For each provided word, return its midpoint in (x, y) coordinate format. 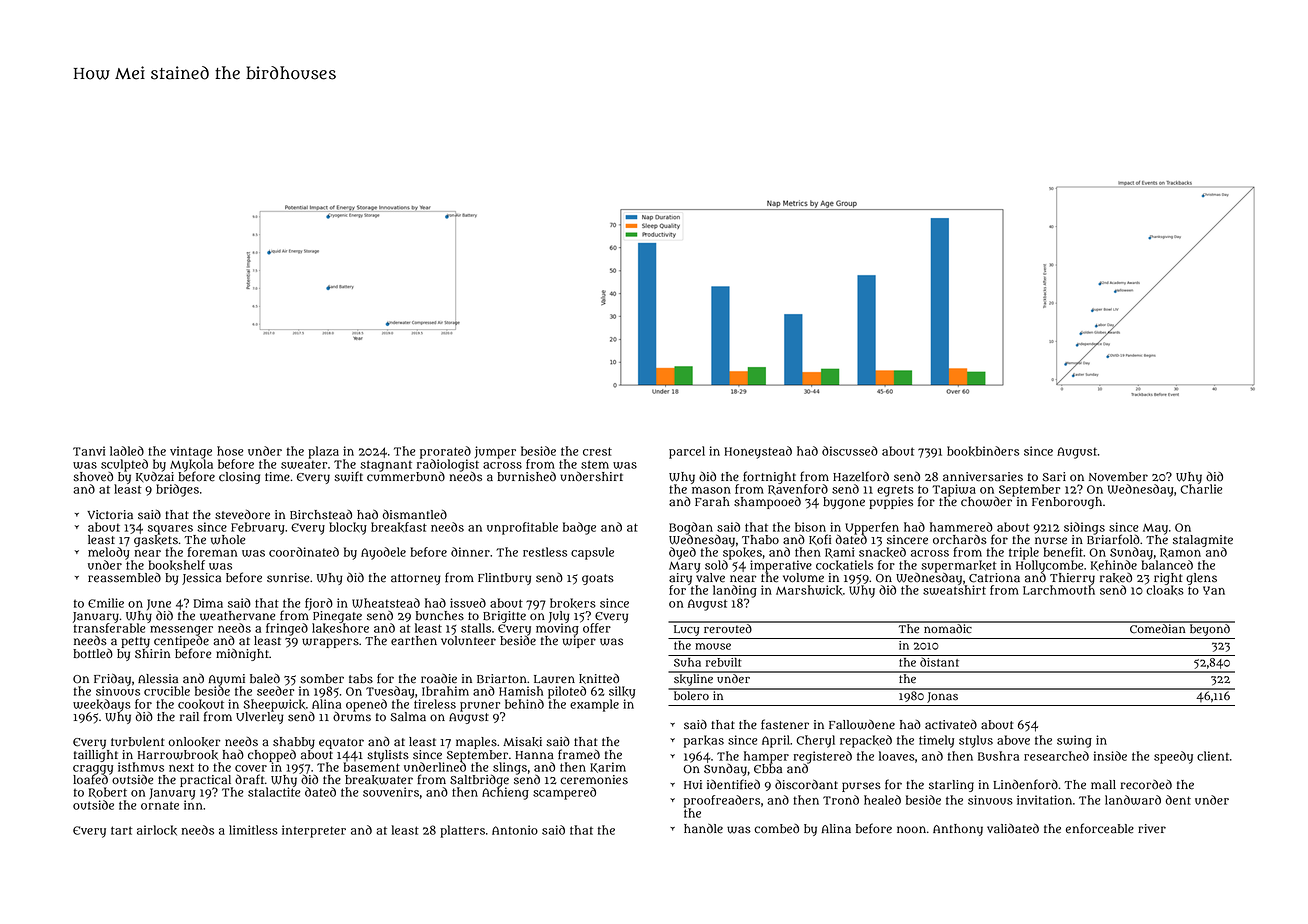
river (1152, 829)
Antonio (515, 830)
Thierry (1072, 579)
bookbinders (983, 451)
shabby (294, 743)
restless (545, 552)
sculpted (124, 465)
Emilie (106, 603)
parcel (687, 452)
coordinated (304, 552)
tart (122, 830)
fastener (785, 724)
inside (1110, 756)
